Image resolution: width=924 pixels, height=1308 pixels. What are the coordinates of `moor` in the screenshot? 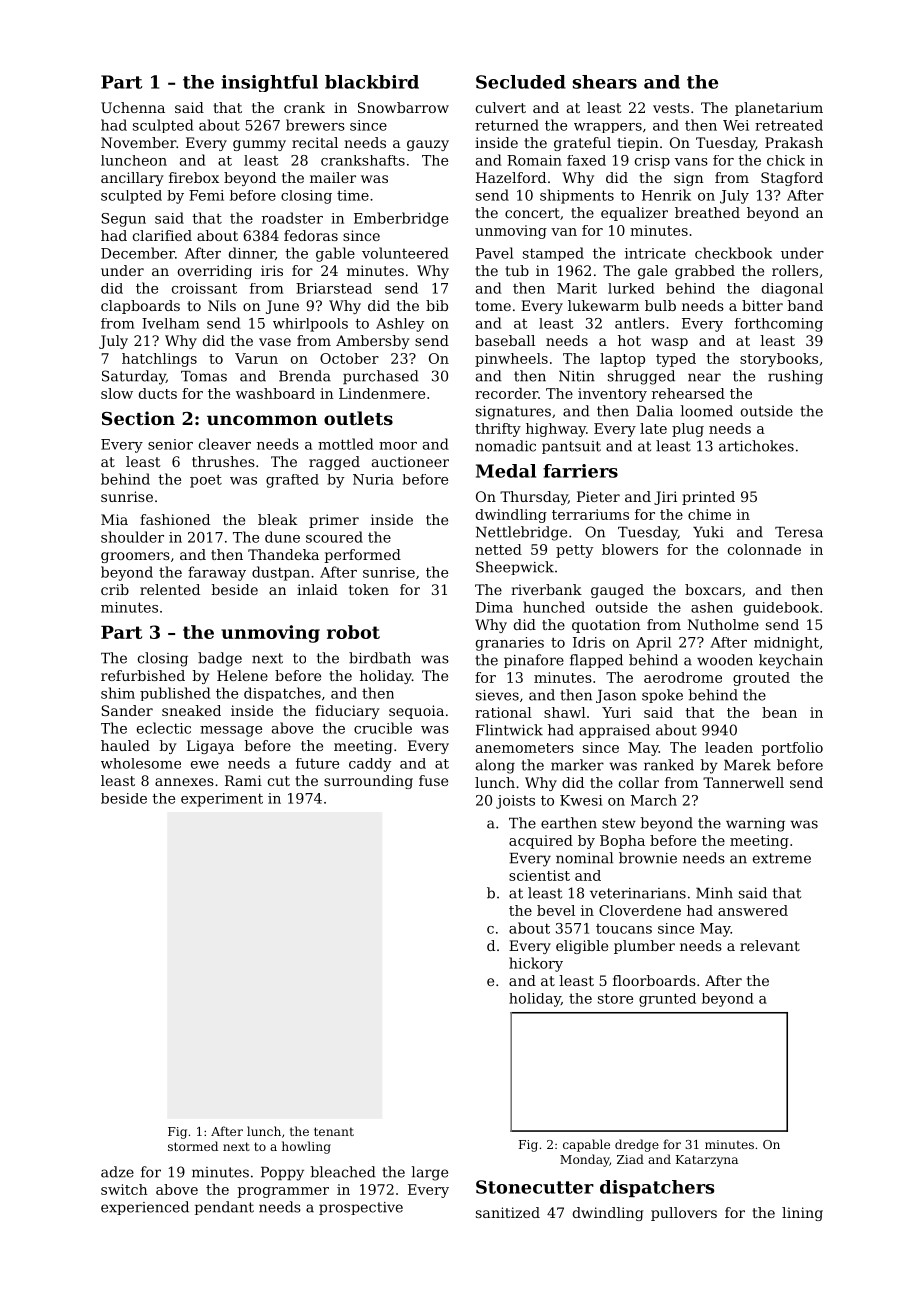 It's located at (398, 446).
